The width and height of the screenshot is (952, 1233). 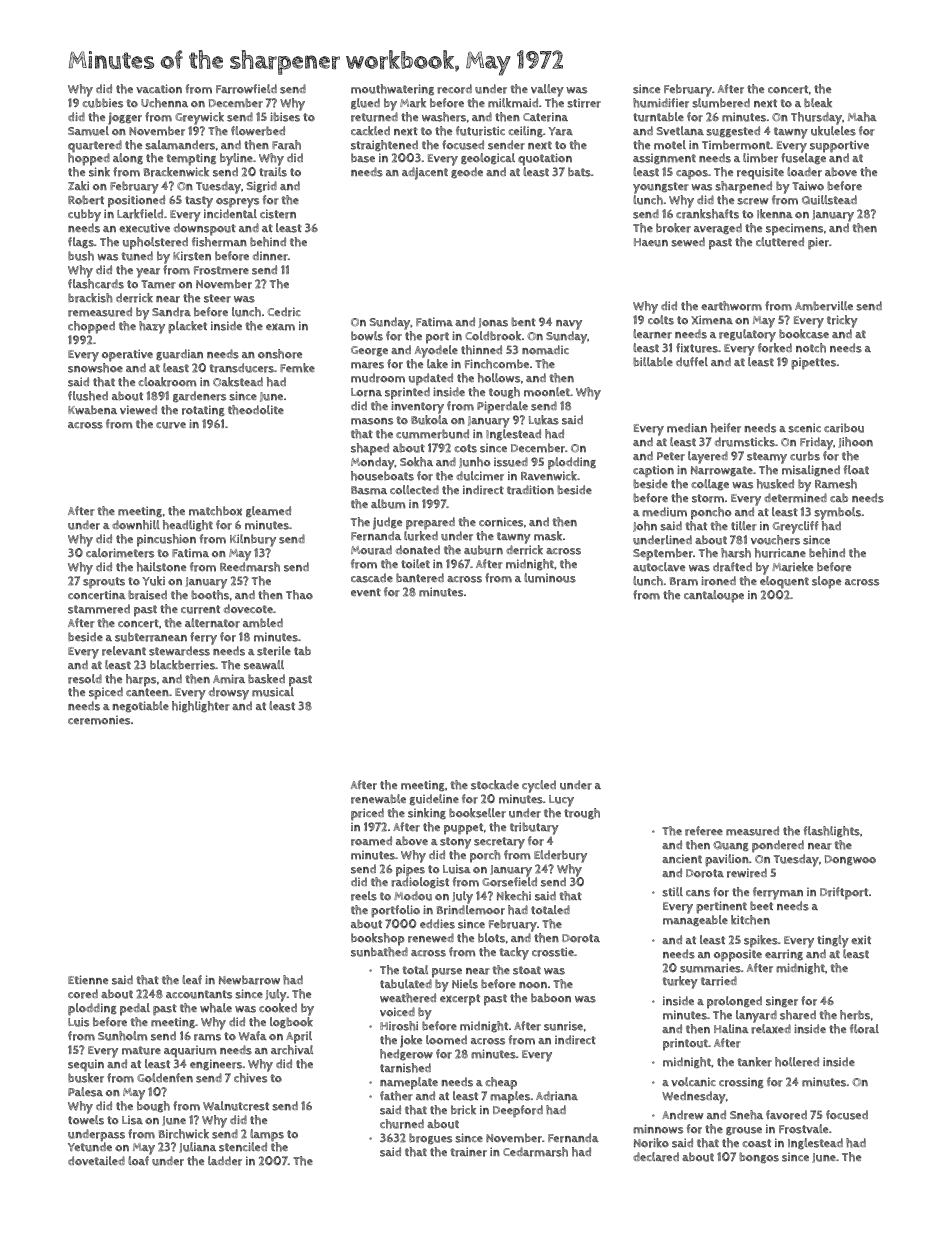 What do you see at coordinates (850, 860) in the screenshot?
I see `Dongwoo` at bounding box center [850, 860].
